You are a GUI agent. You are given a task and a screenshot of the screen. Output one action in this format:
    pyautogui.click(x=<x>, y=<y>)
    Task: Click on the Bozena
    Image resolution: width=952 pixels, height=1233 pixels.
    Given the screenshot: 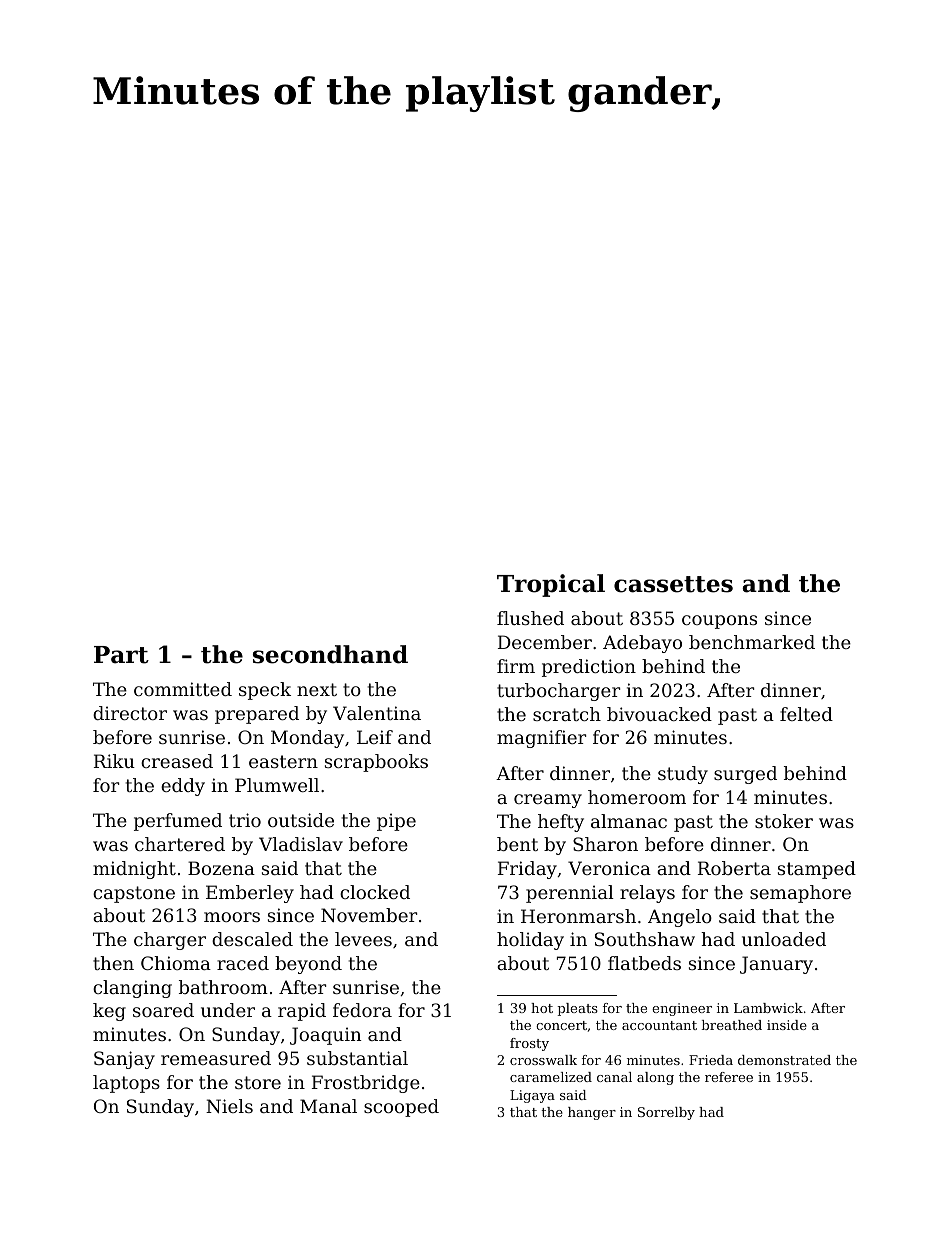 What is the action you would take?
    pyautogui.click(x=221, y=868)
